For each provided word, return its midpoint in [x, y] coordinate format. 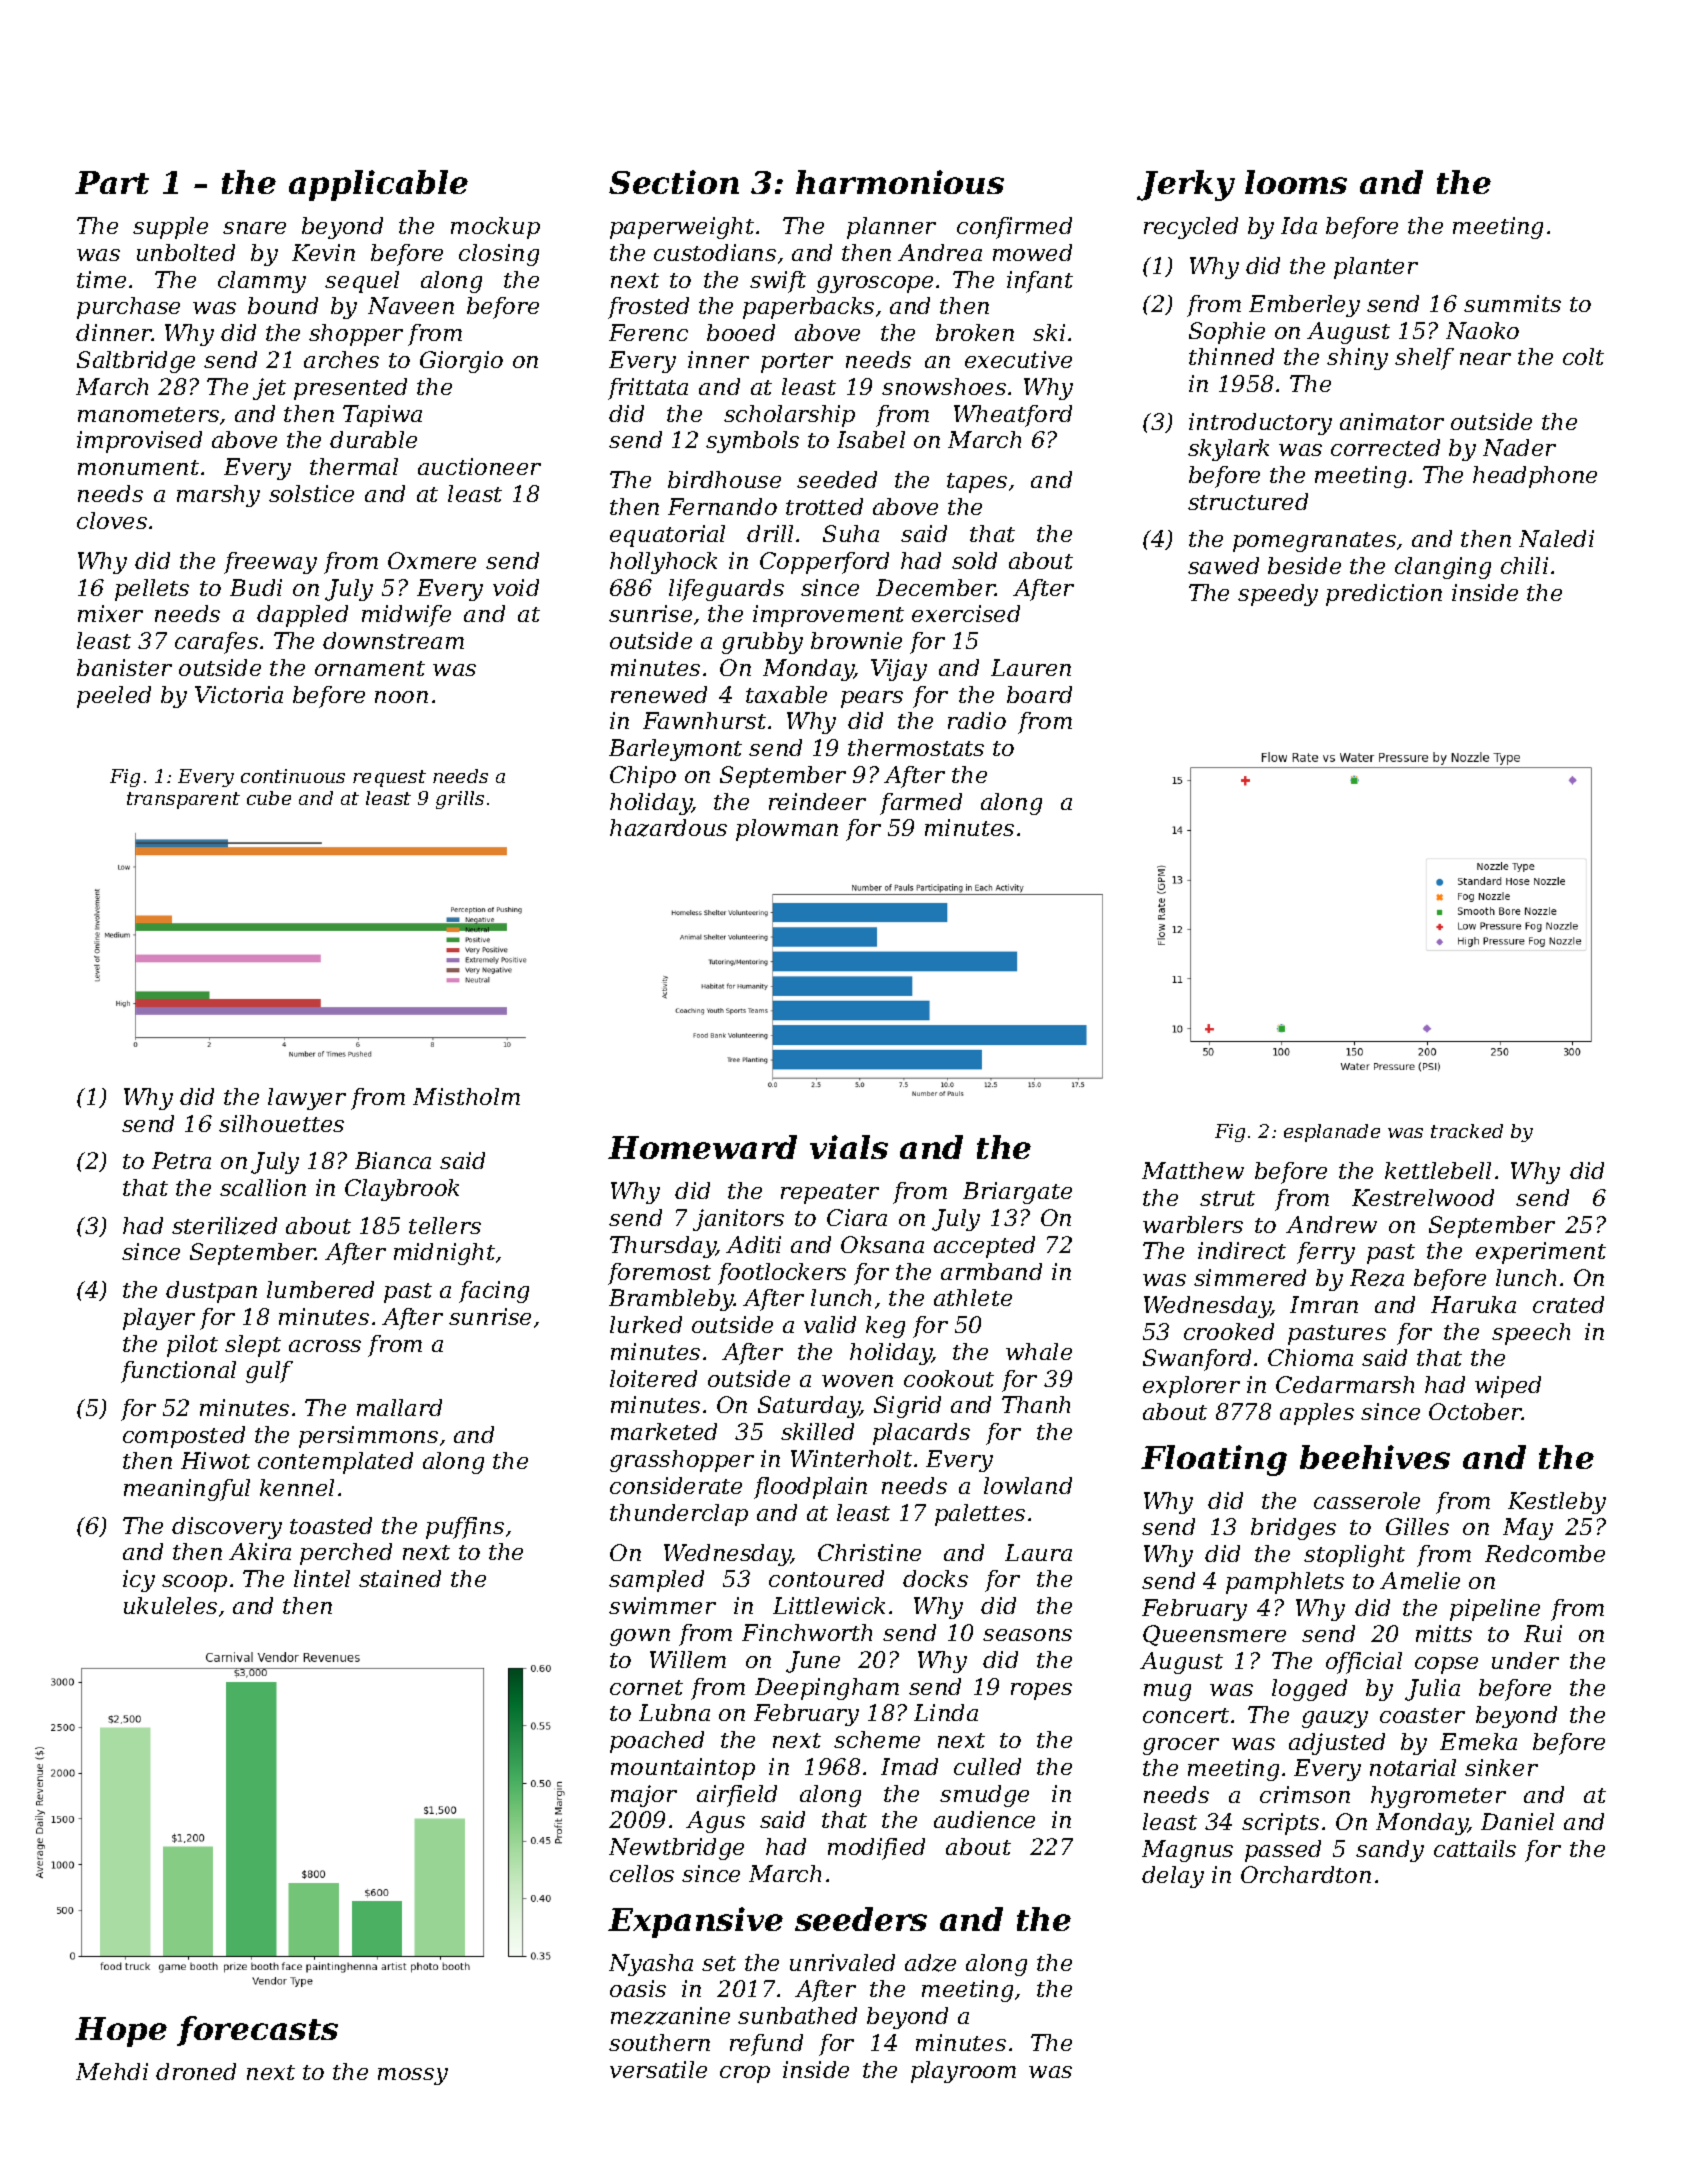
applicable [378, 185]
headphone [1535, 477]
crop [745, 2074]
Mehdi [112, 2071]
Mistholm [466, 1096]
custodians [715, 252]
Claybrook [402, 1190]
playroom [963, 2072]
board [1039, 694]
